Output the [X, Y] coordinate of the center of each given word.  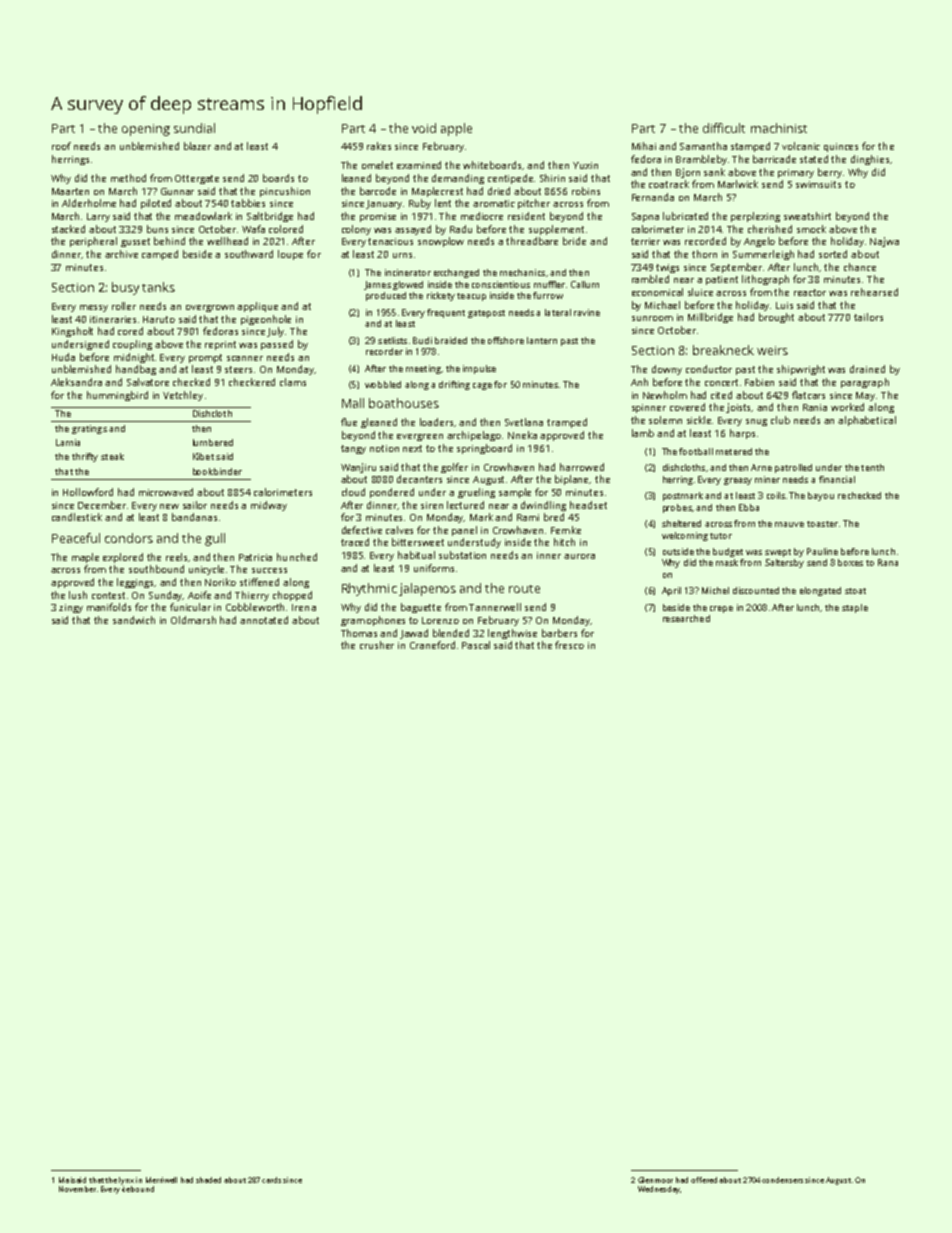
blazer [197, 146]
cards [271, 1180]
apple [456, 129]
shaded [208, 1180]
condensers [782, 1180]
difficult [724, 128]
